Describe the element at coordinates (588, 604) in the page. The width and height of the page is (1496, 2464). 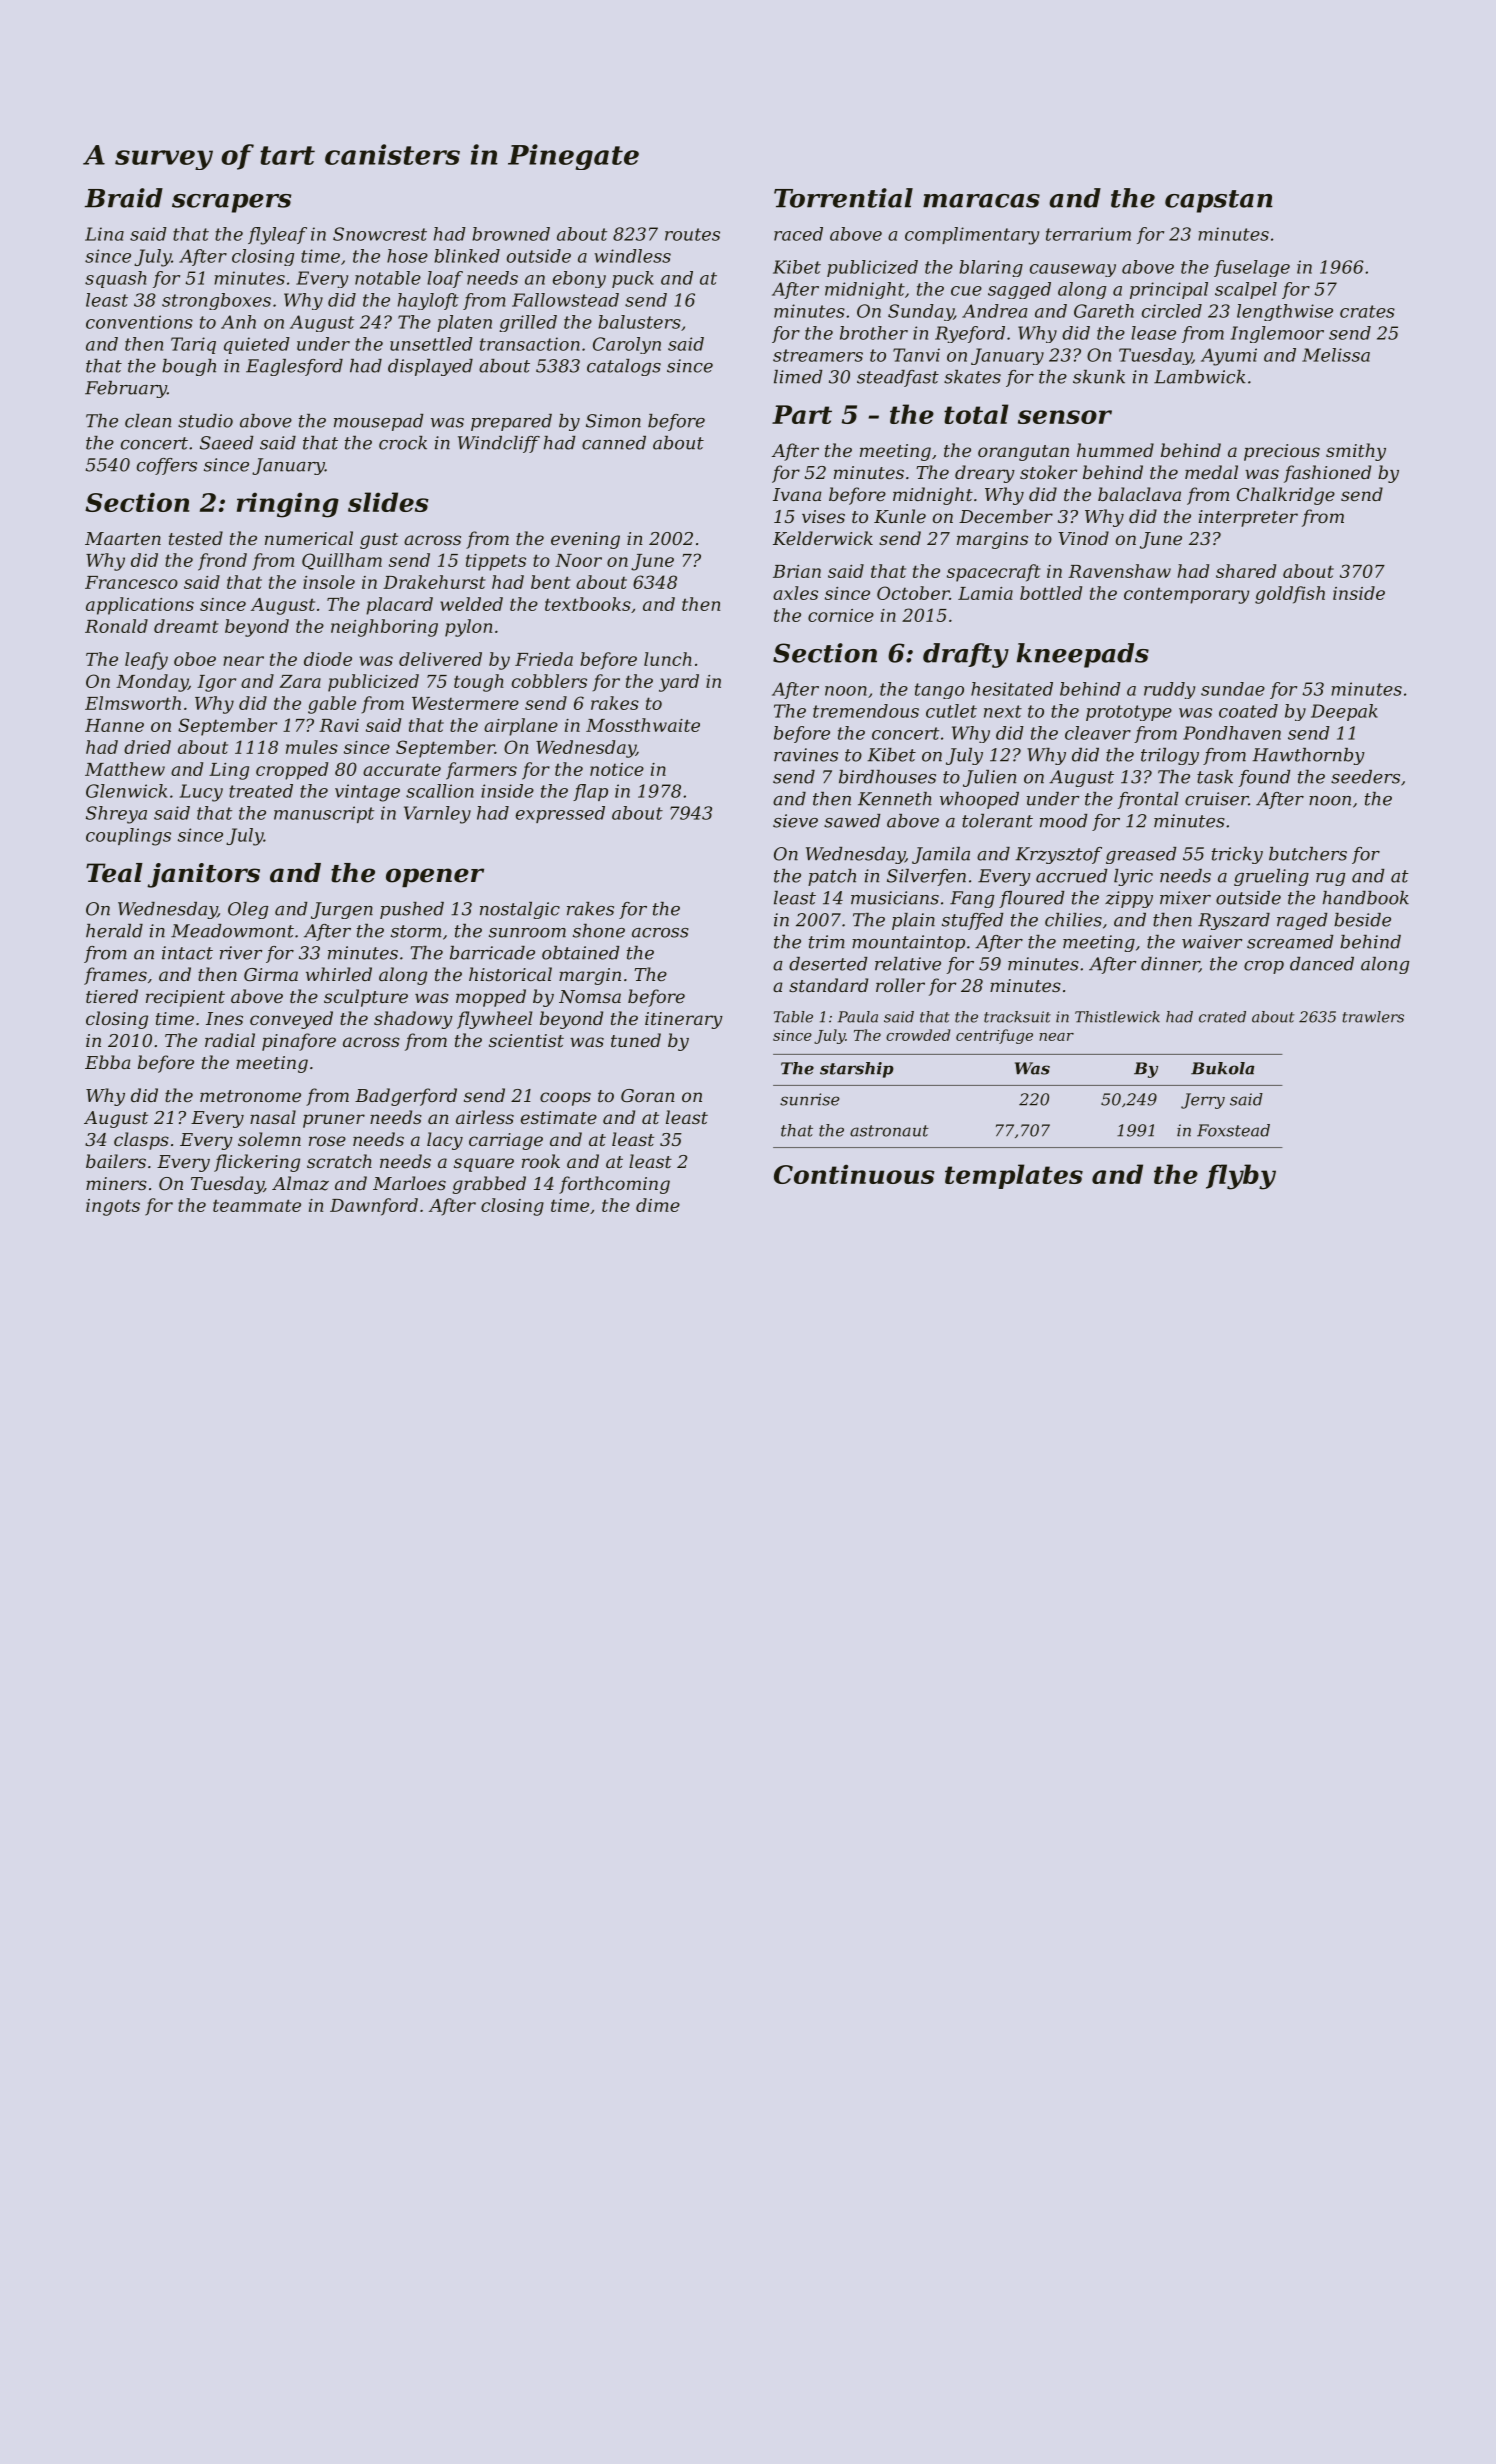
I see `textbooks` at that location.
